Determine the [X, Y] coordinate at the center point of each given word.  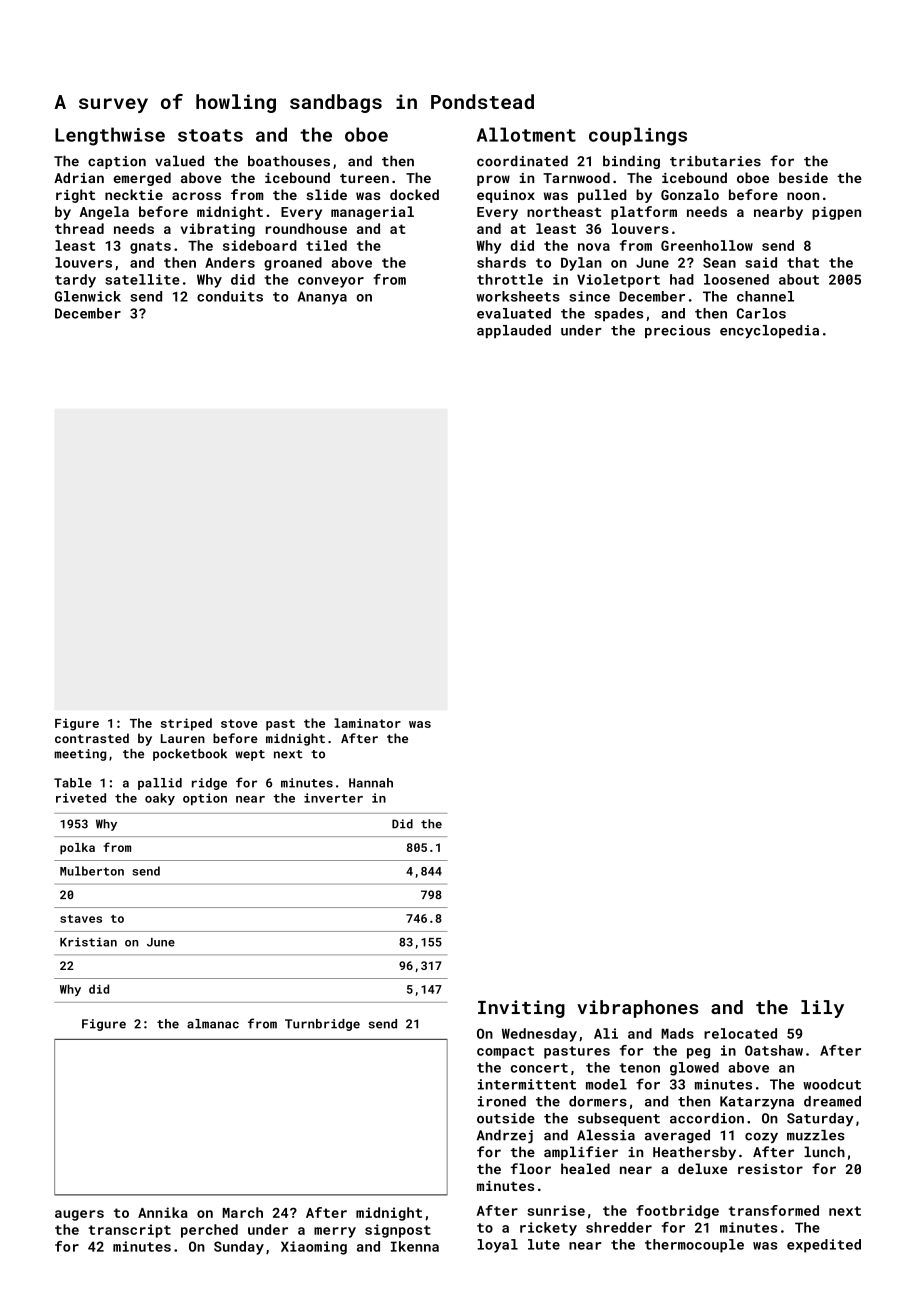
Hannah [371, 783]
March [242, 1212]
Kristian [88, 942]
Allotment [526, 134]
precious [677, 331]
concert [539, 1068]
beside [803, 177]
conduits [230, 296]
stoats [210, 135]
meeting [80, 755]
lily [822, 1009]
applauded [514, 331]
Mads [677, 1033]
